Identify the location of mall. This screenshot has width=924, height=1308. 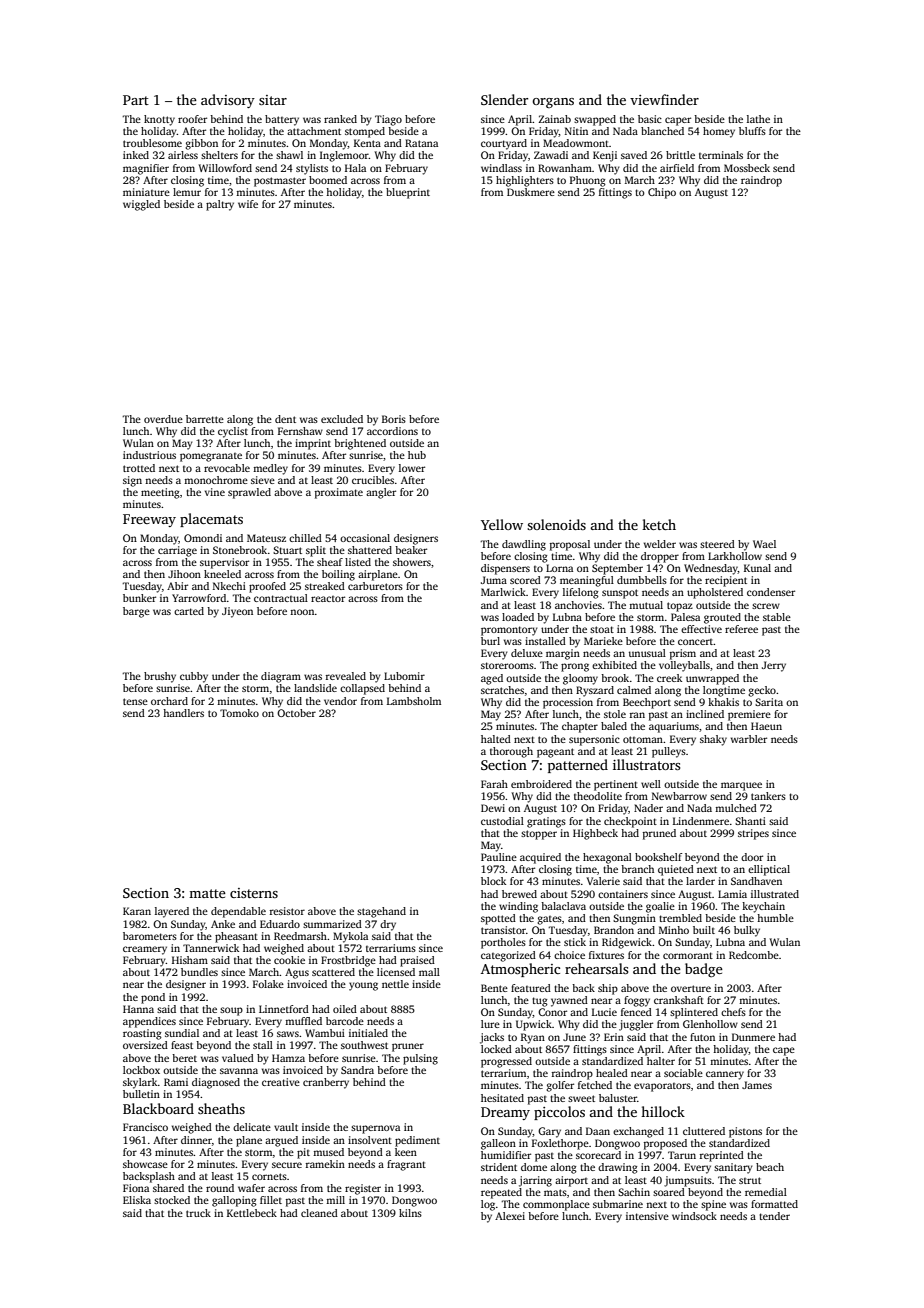
(429, 972).
